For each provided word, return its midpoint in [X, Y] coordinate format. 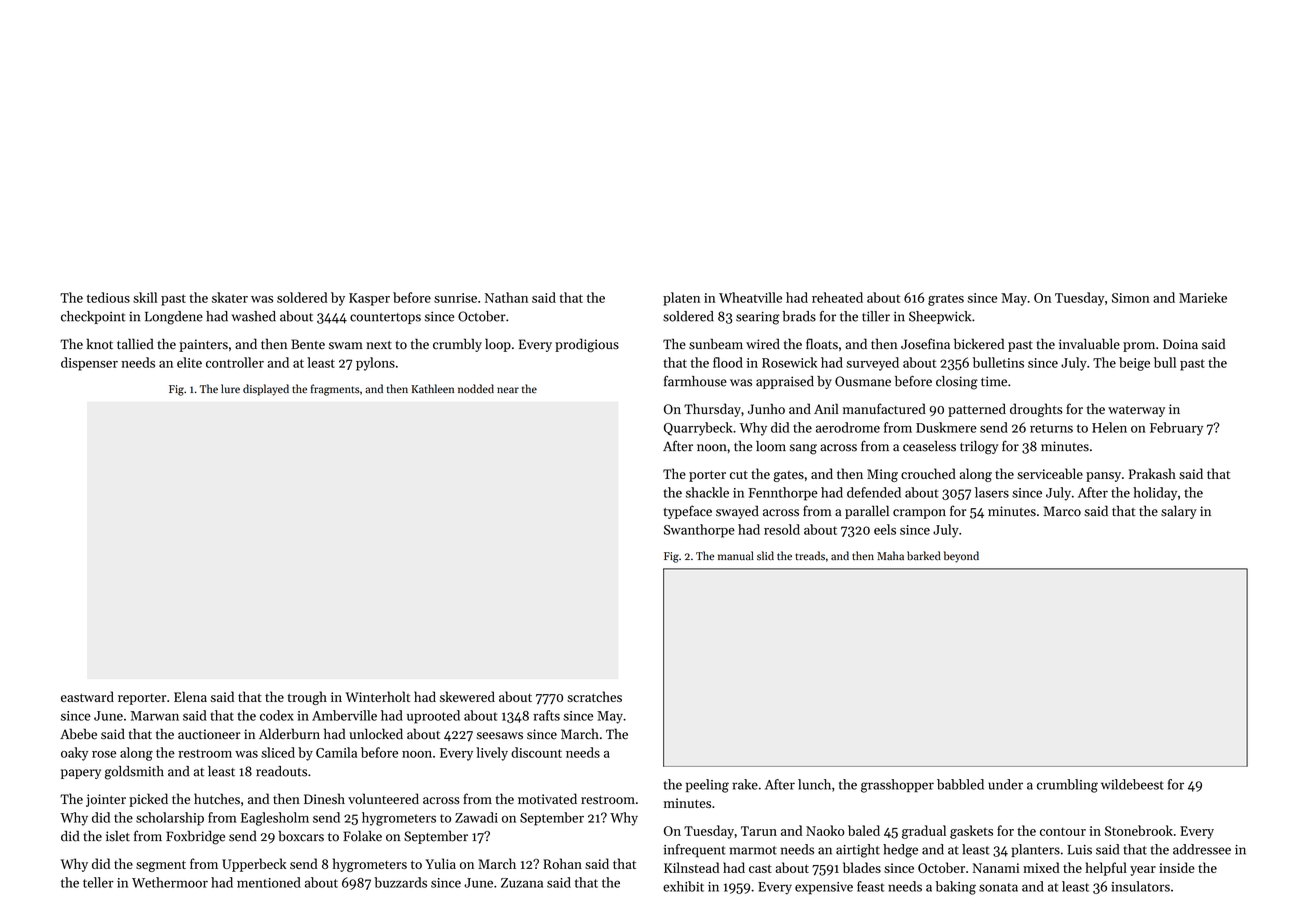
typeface [688, 512]
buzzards [400, 882]
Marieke [1203, 297]
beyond [961, 557]
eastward [87, 696]
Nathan [506, 297]
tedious [108, 297]
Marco [1062, 511]
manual [736, 556]
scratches [594, 696]
